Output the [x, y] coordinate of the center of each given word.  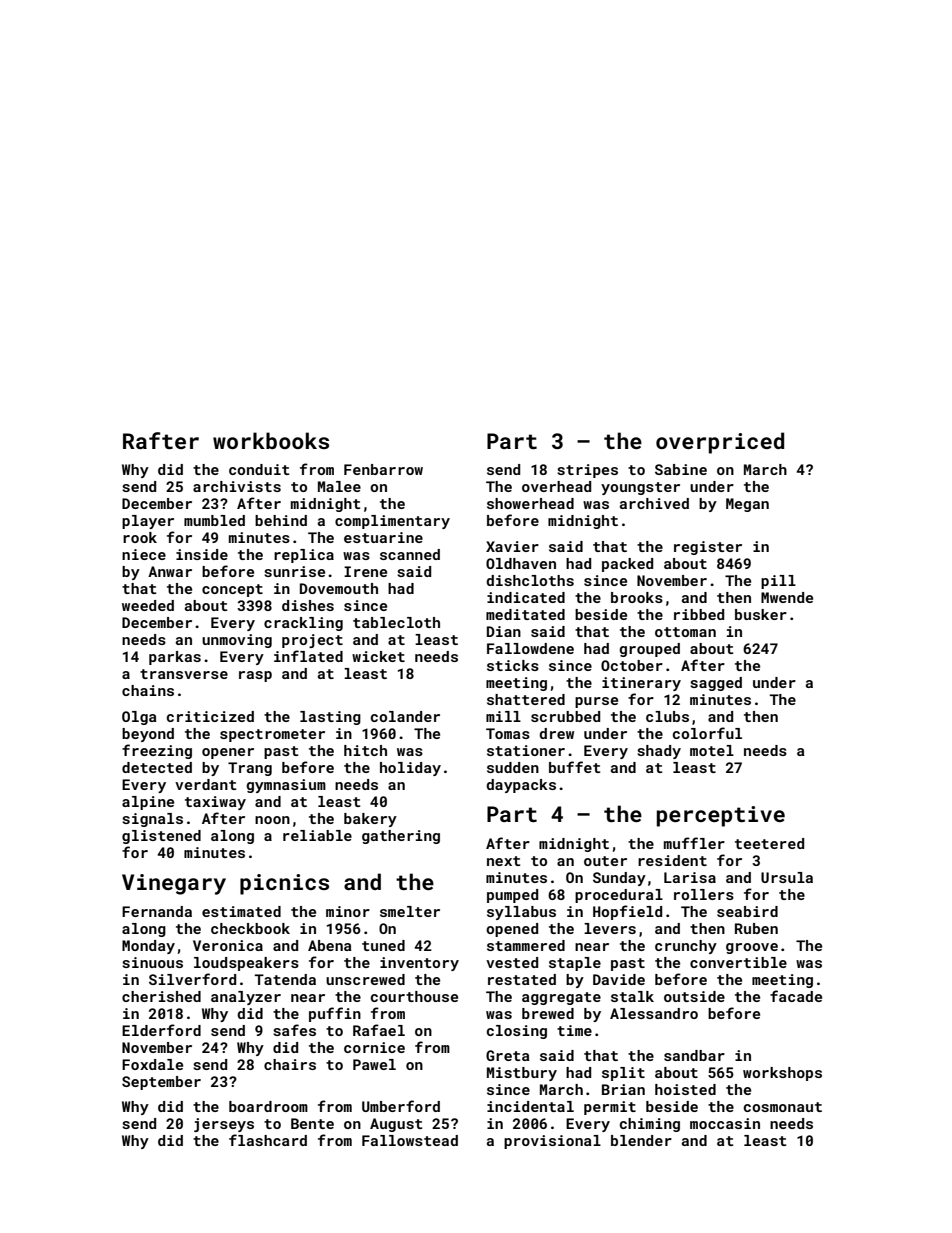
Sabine [681, 469]
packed [627, 565]
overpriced [720, 443]
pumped [512, 896]
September [161, 1083]
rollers [704, 894]
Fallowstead [410, 1140]
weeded [148, 605]
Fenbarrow [383, 469]
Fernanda [157, 911]
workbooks [271, 440]
